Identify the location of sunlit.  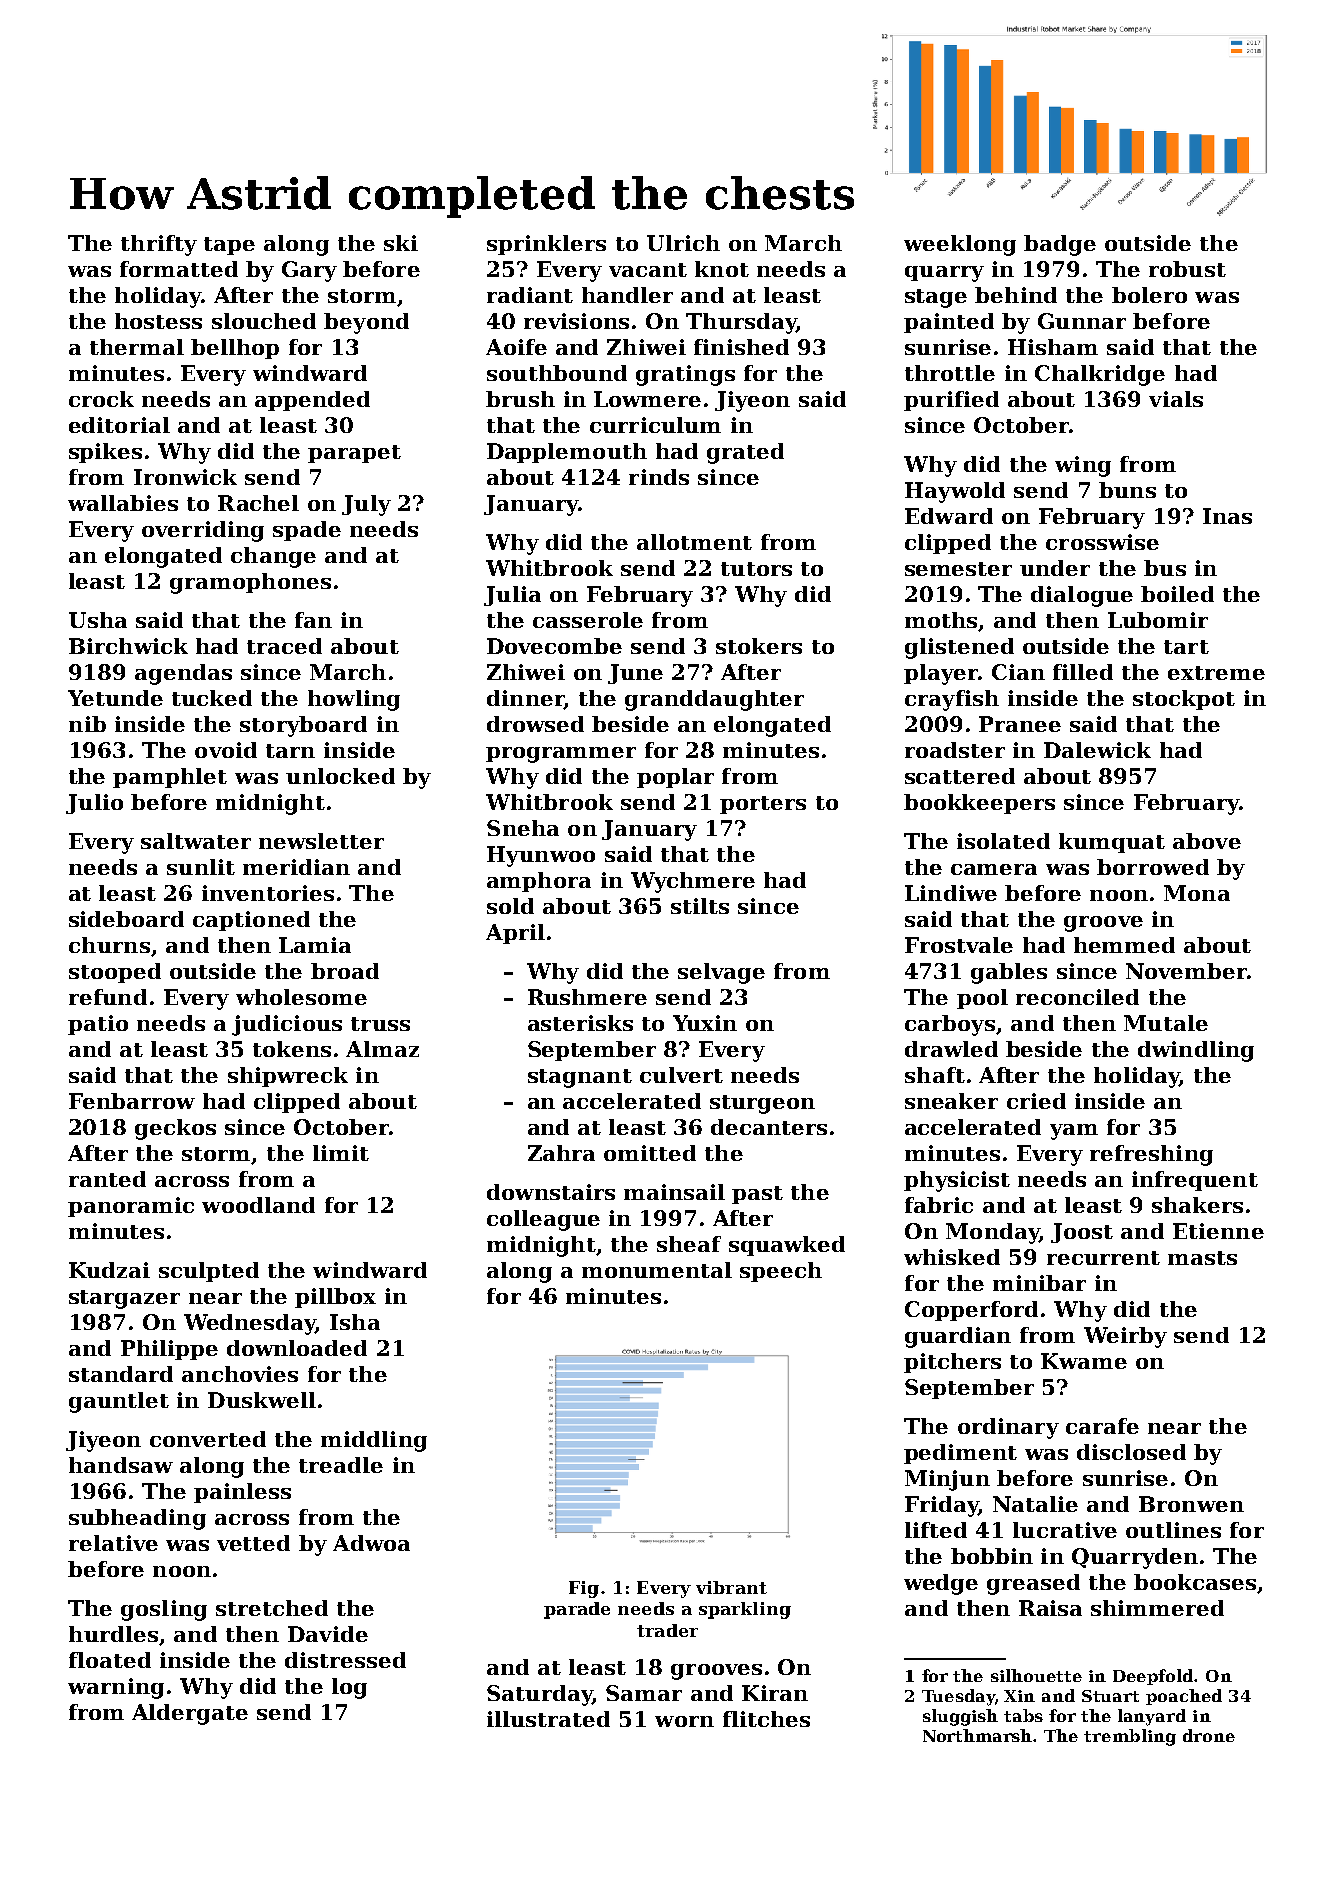
(201, 867).
